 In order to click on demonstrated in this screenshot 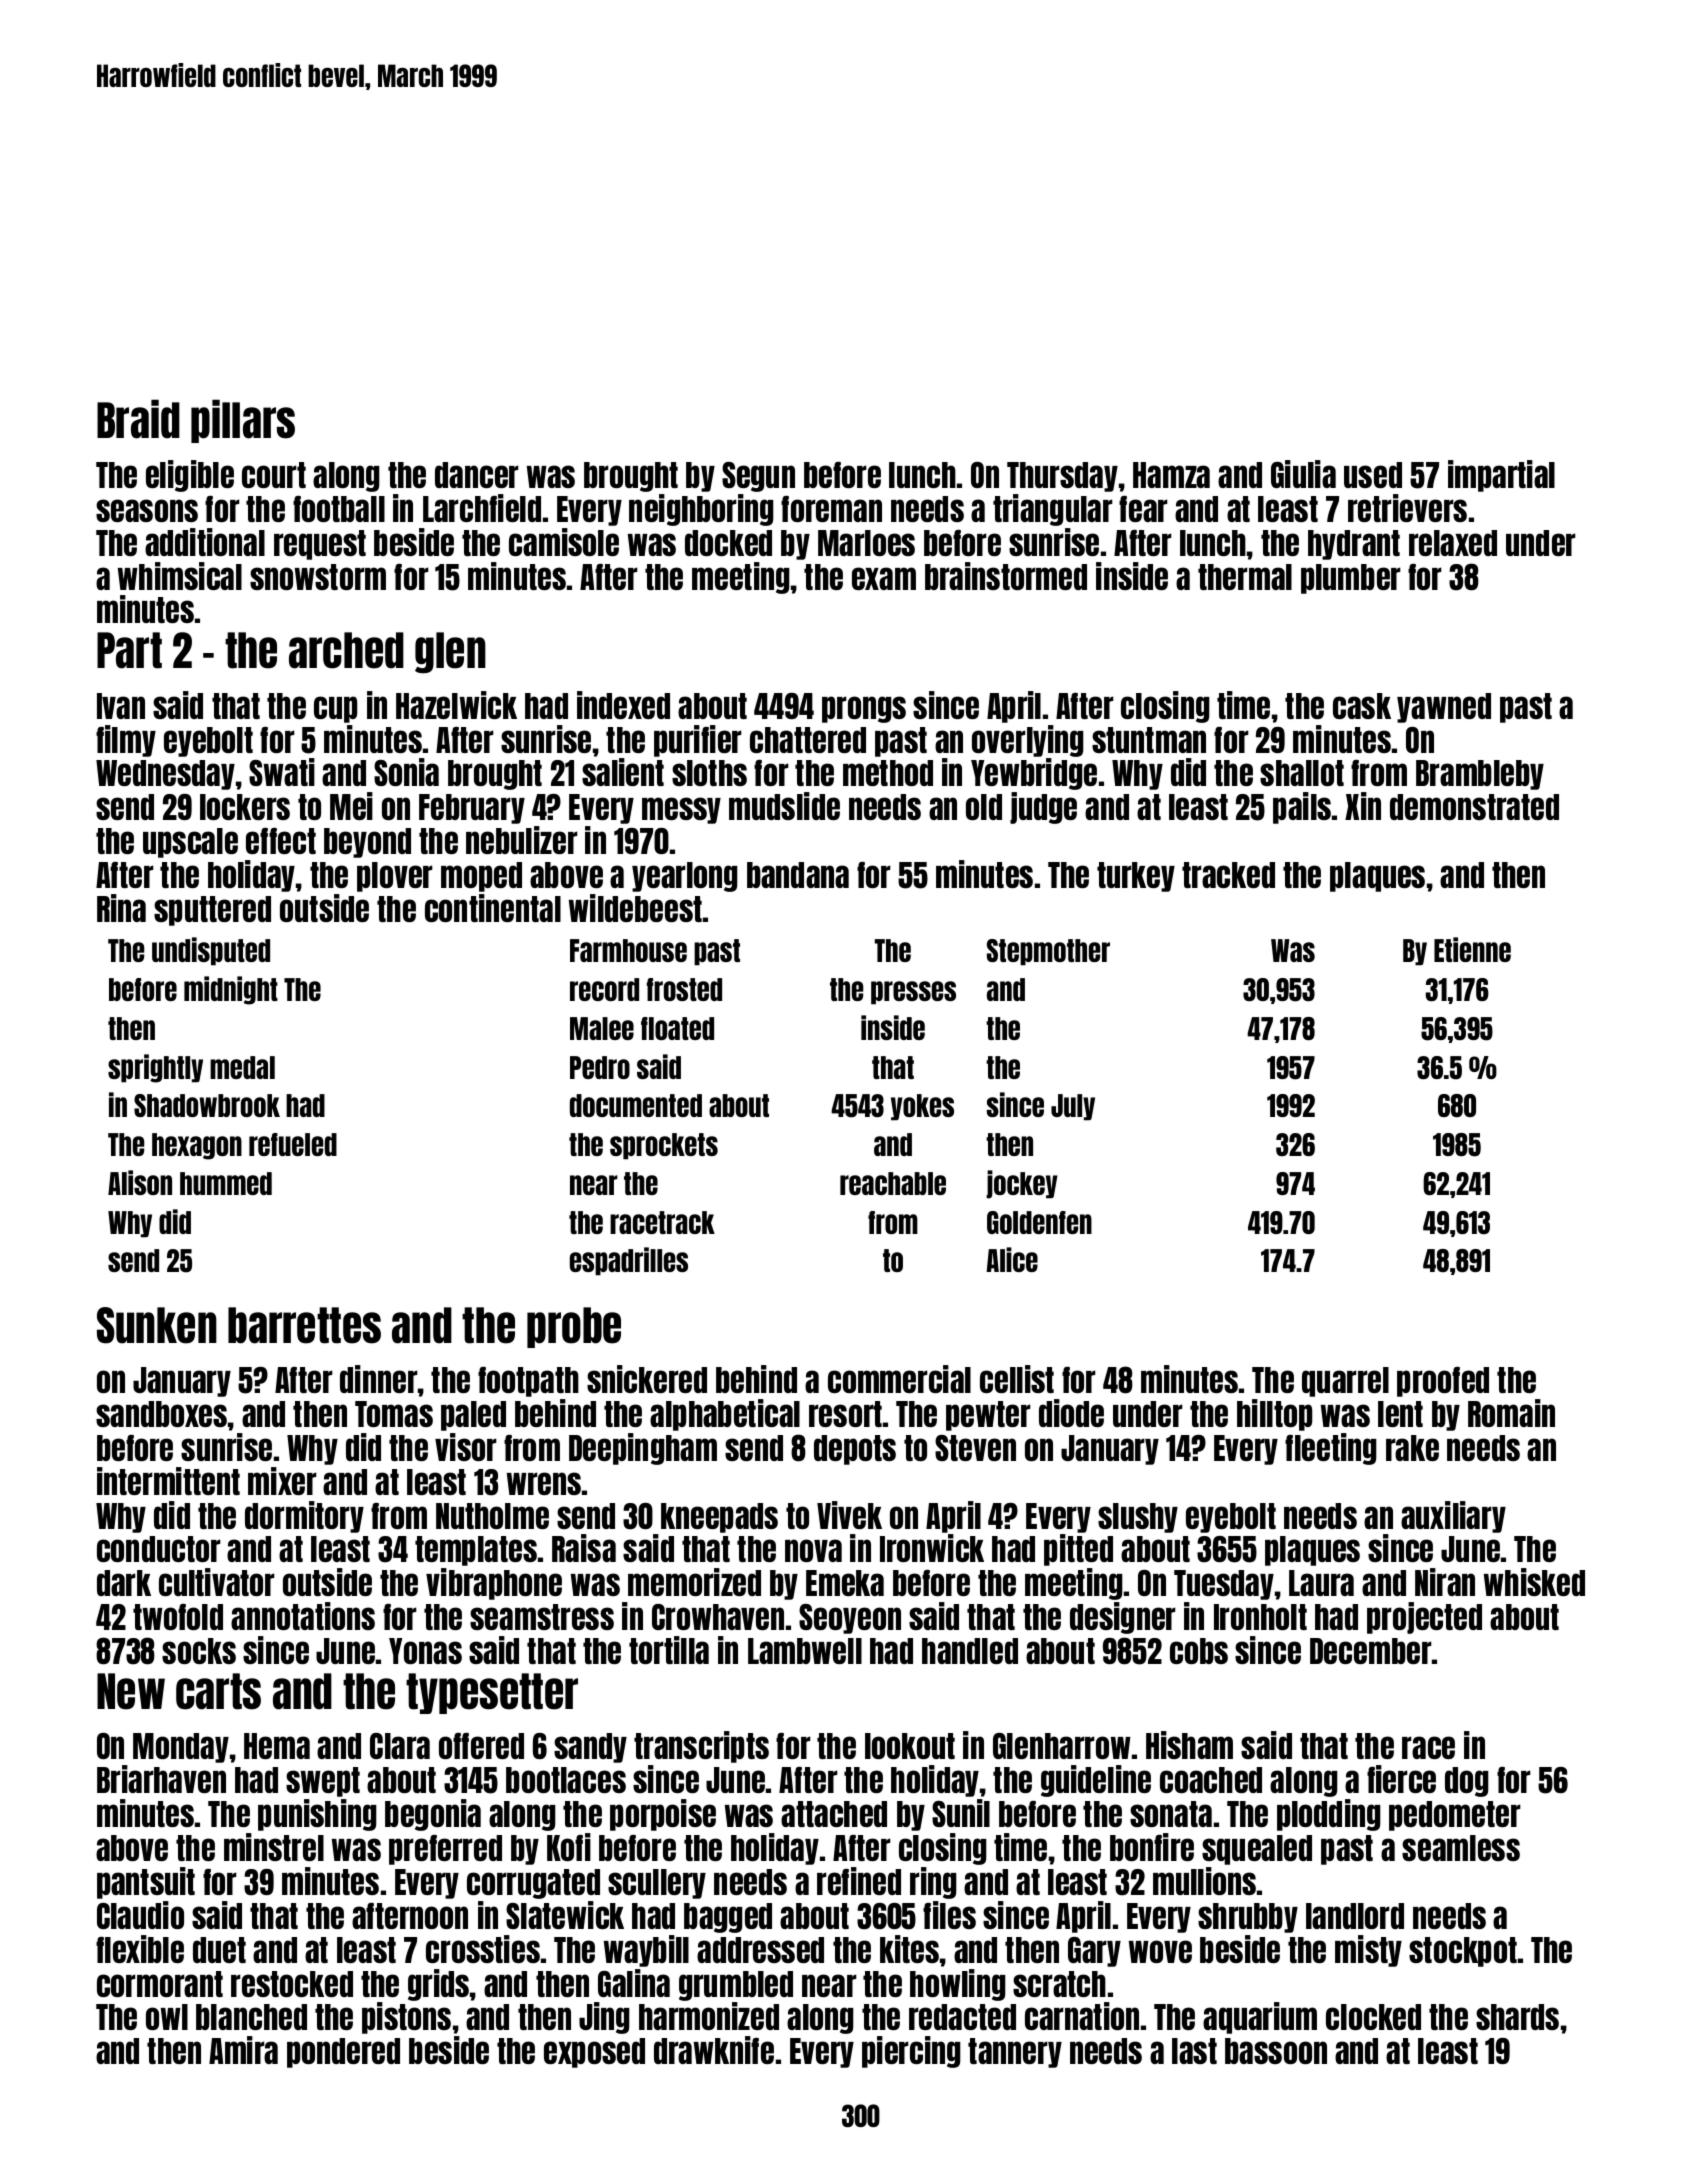, I will do `click(1474, 807)`.
